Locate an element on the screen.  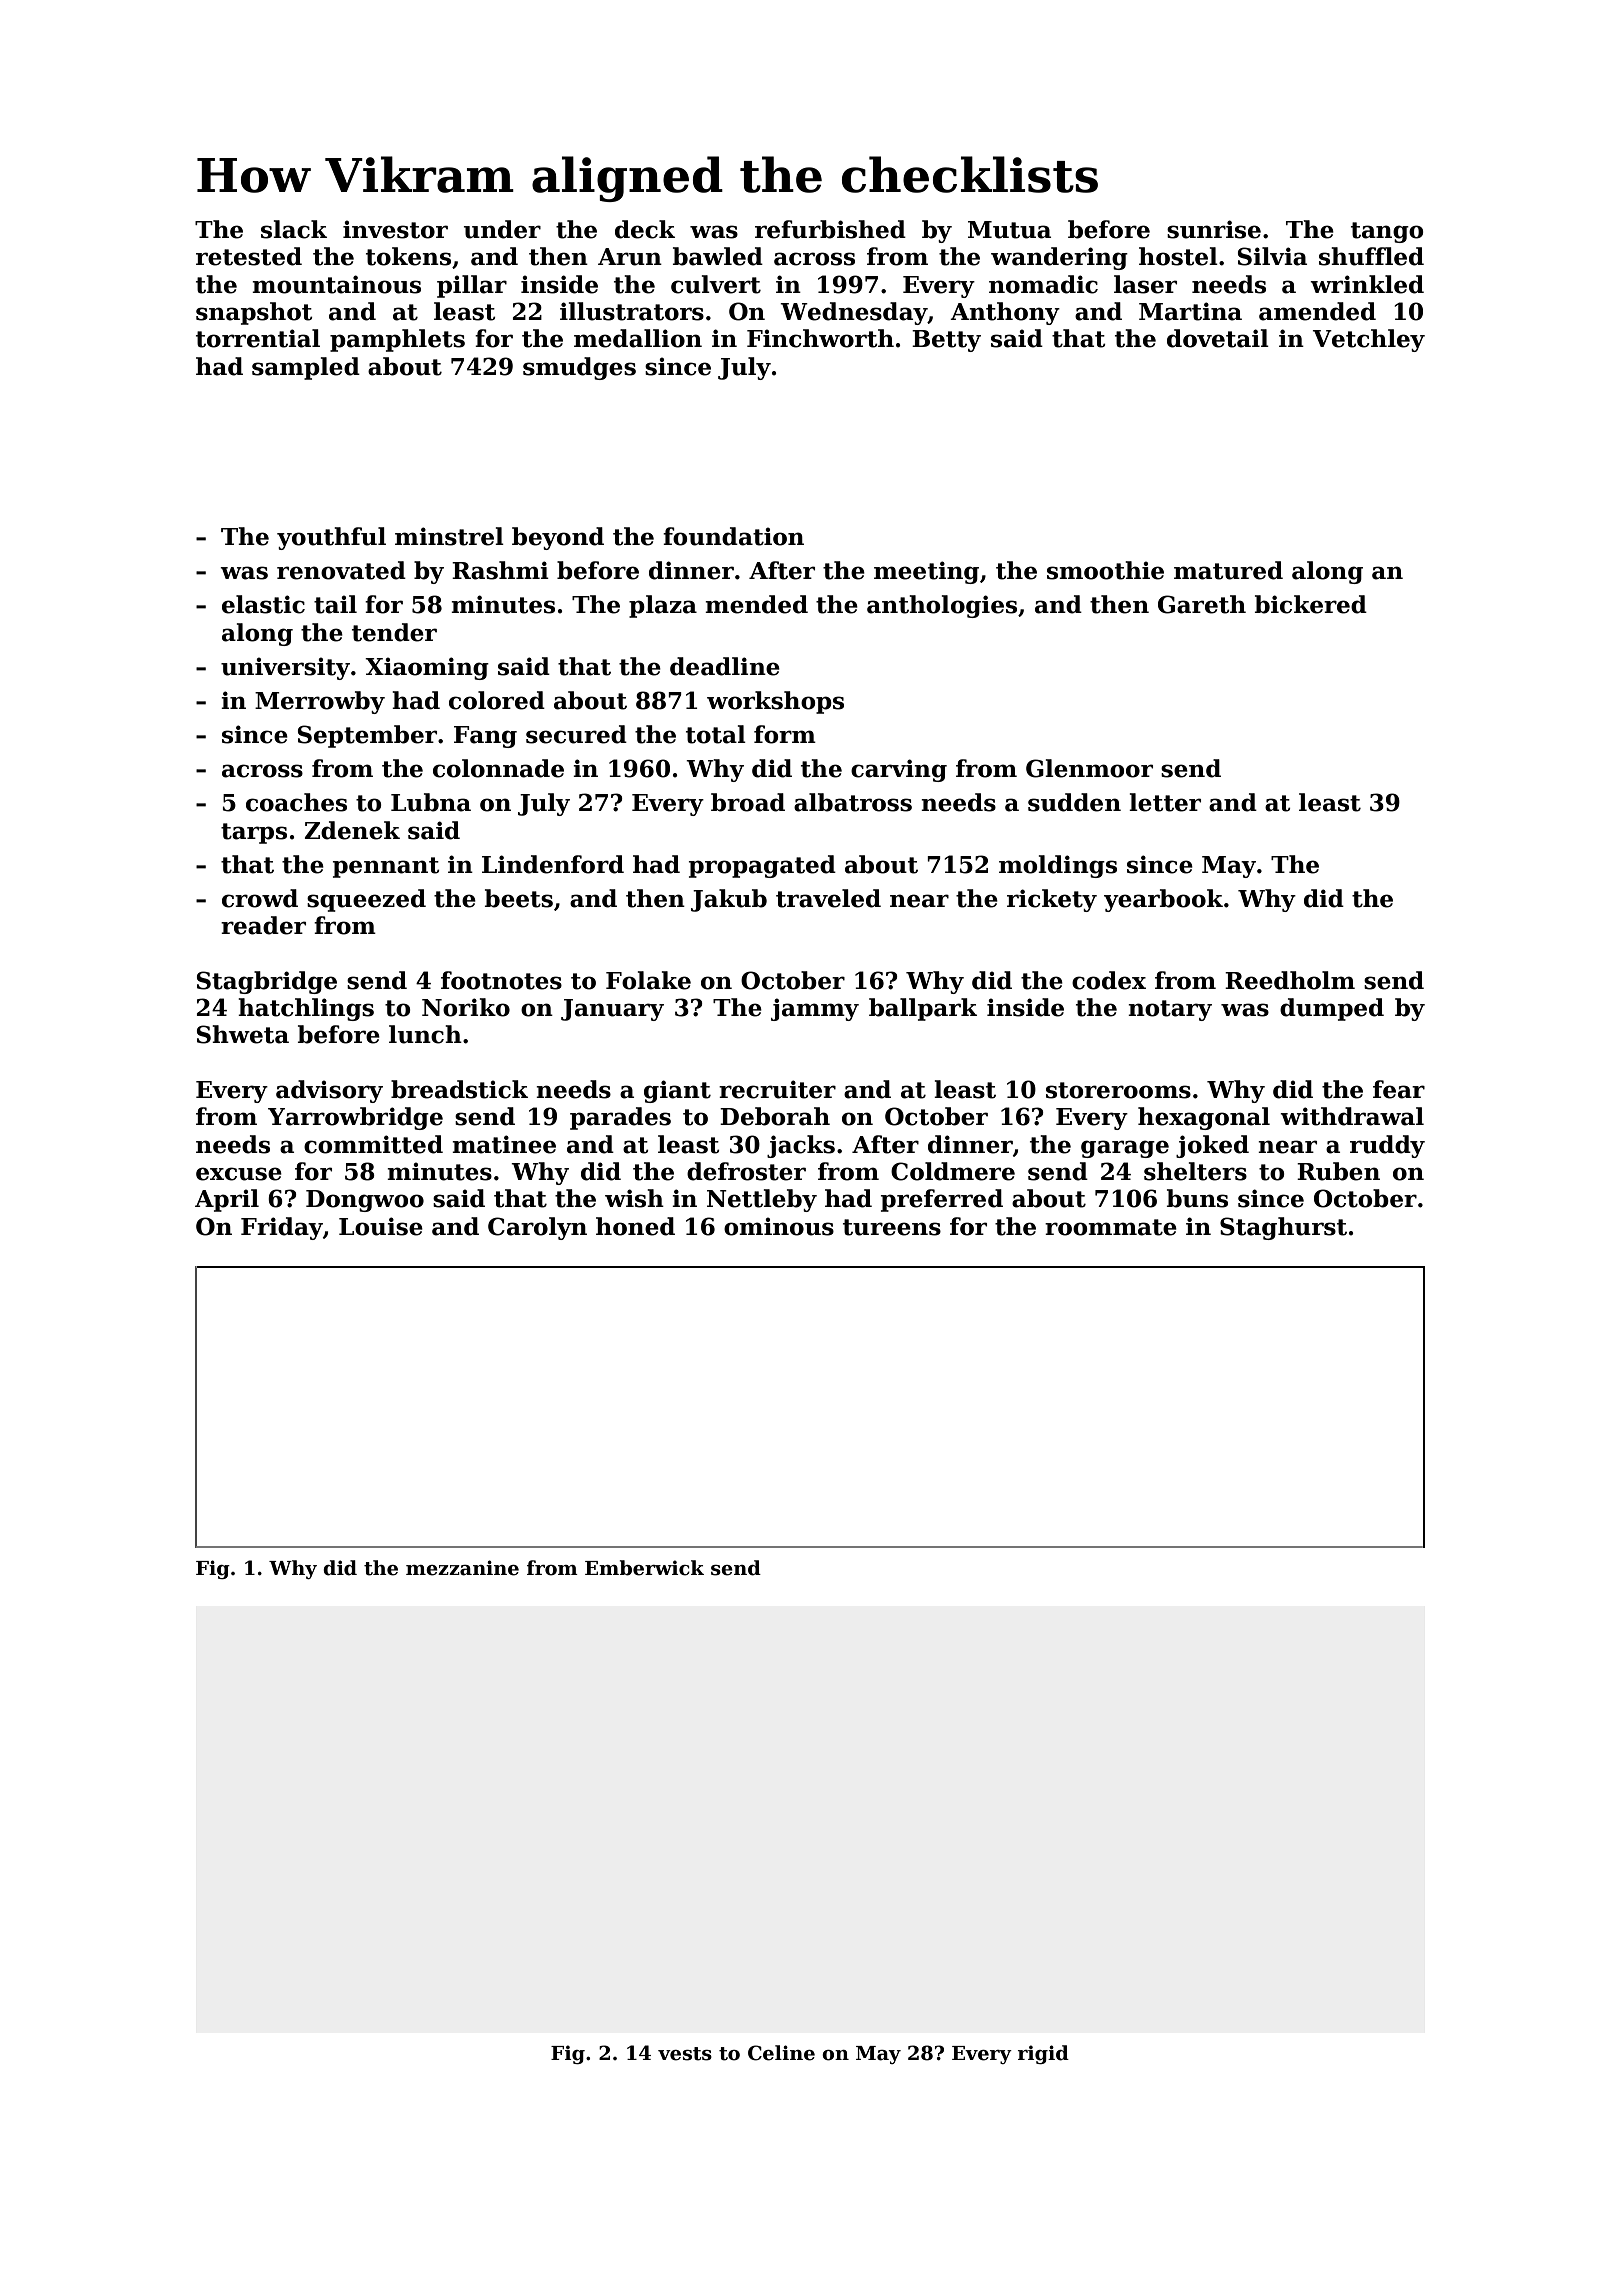
retested is located at coordinates (249, 256).
